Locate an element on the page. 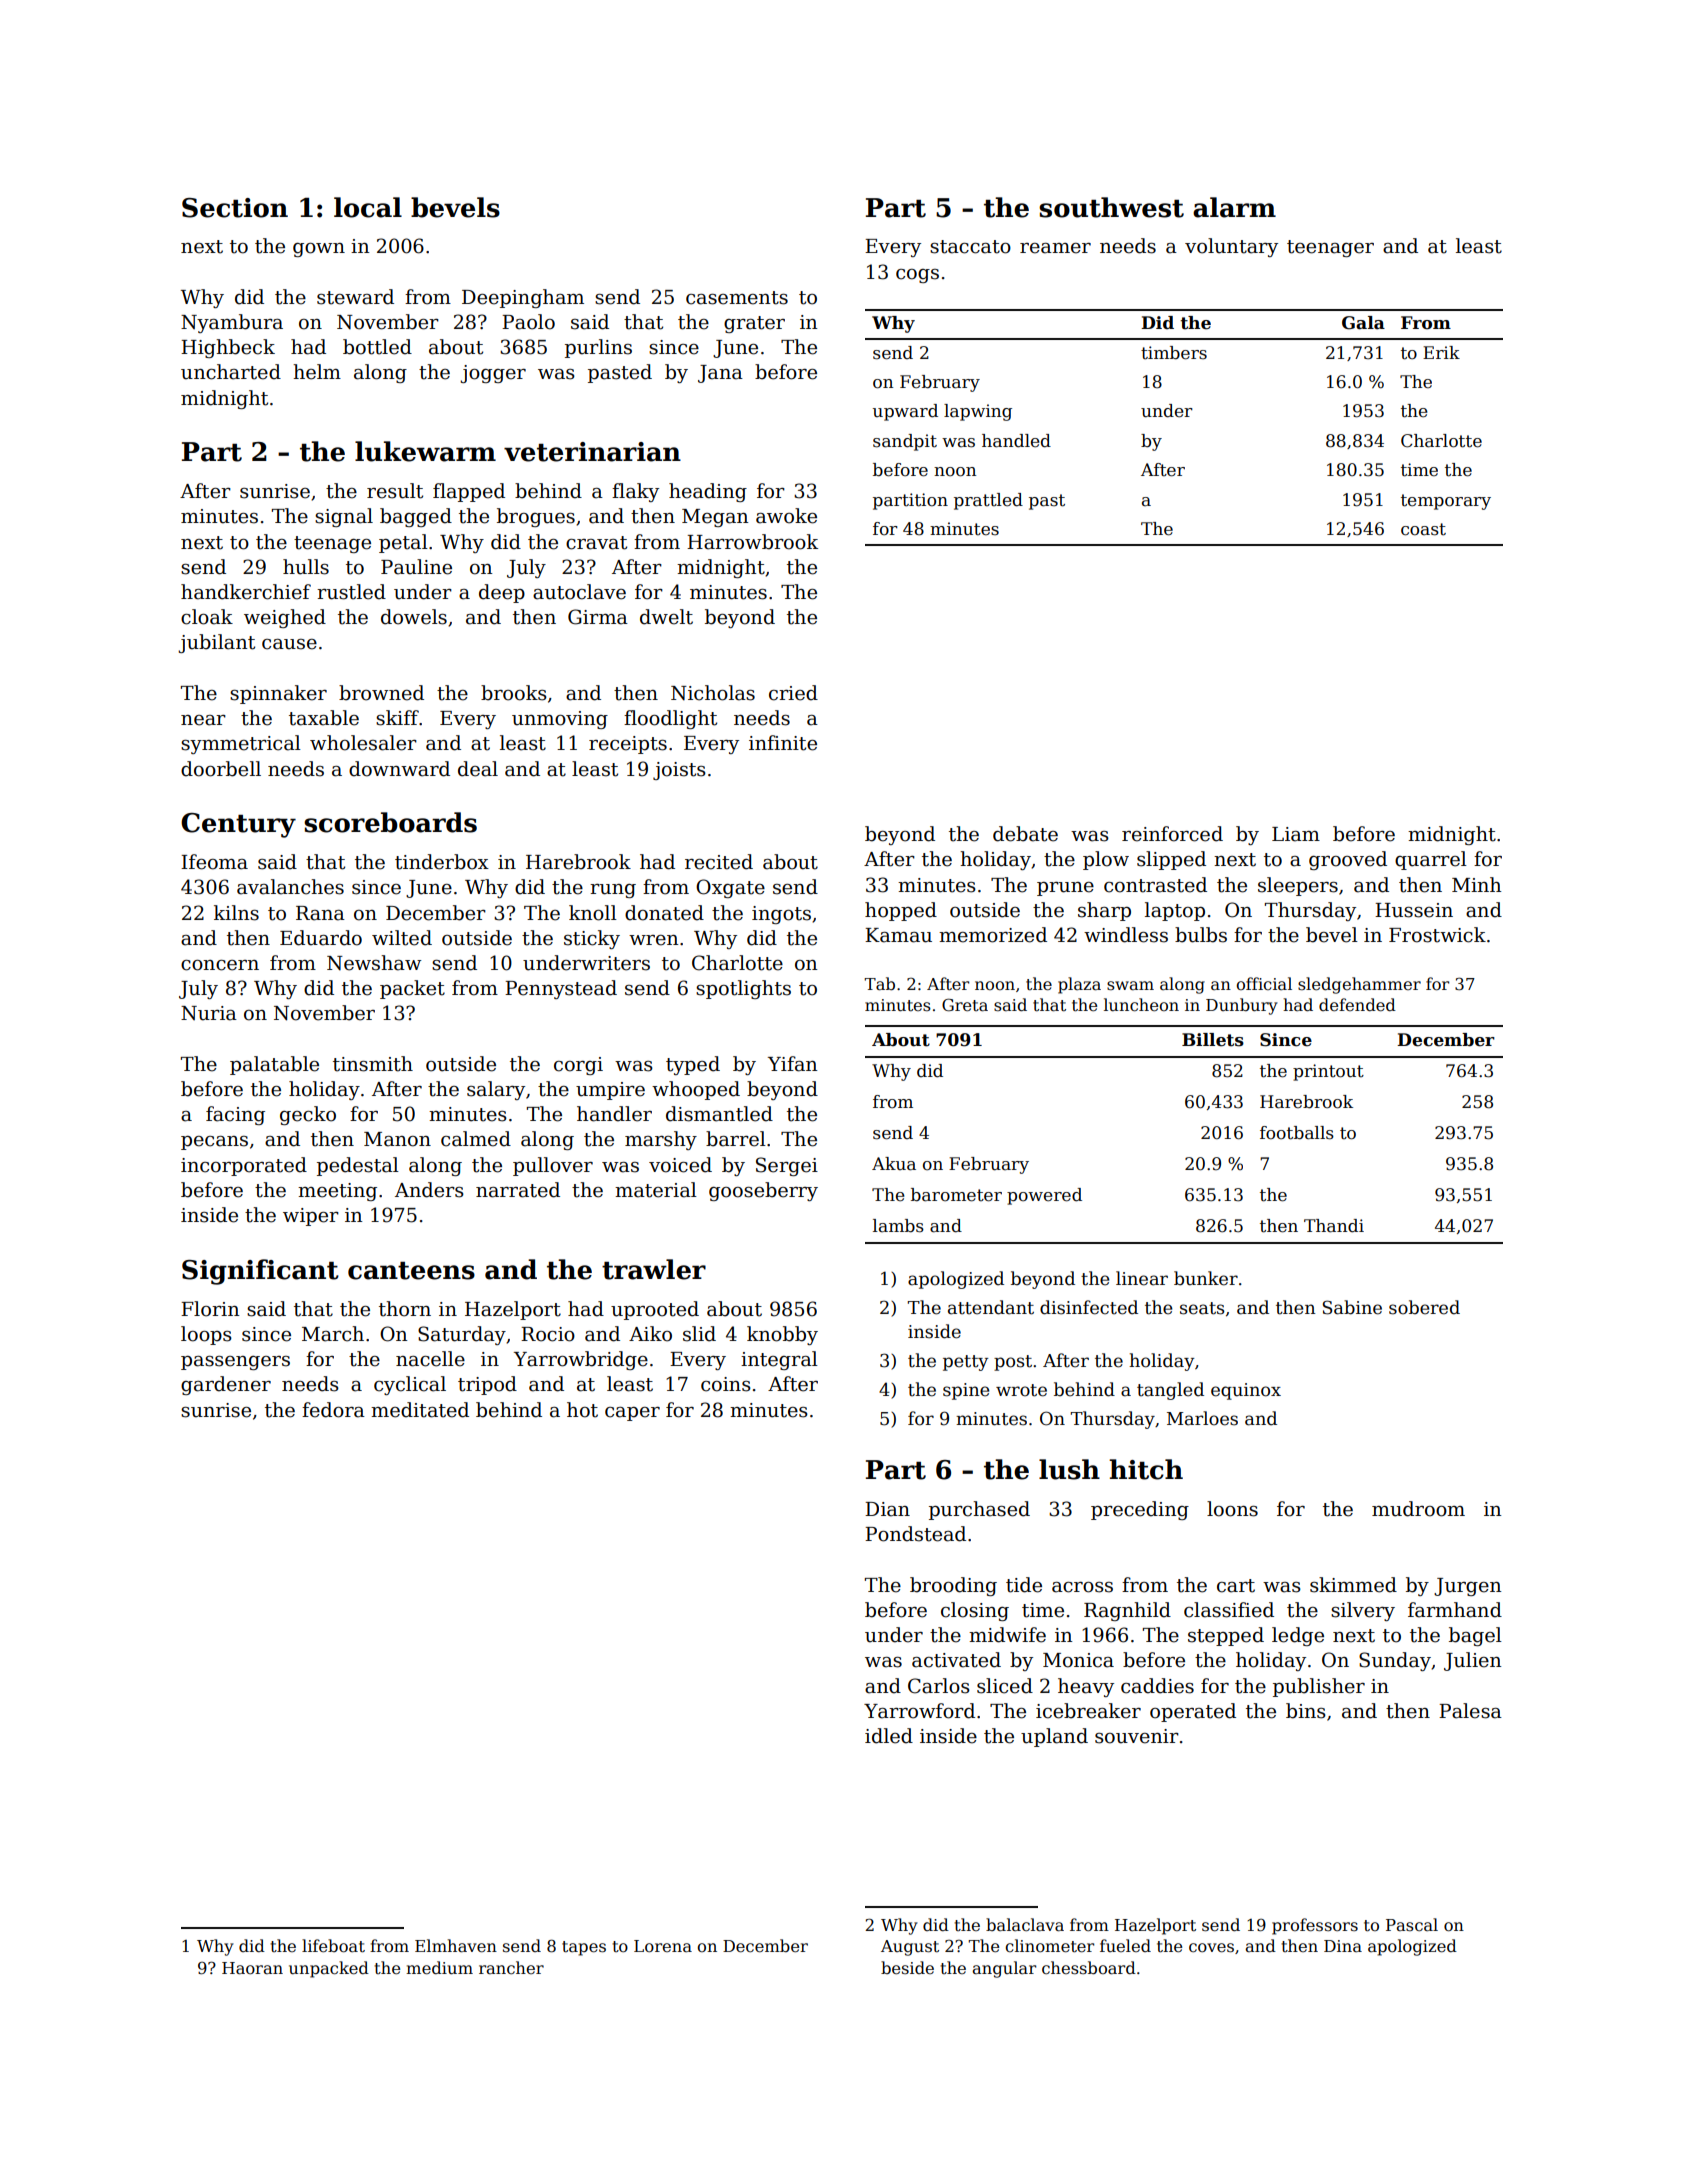 Image resolution: width=1683 pixels, height=2178 pixels. ingots is located at coordinates (781, 915).
